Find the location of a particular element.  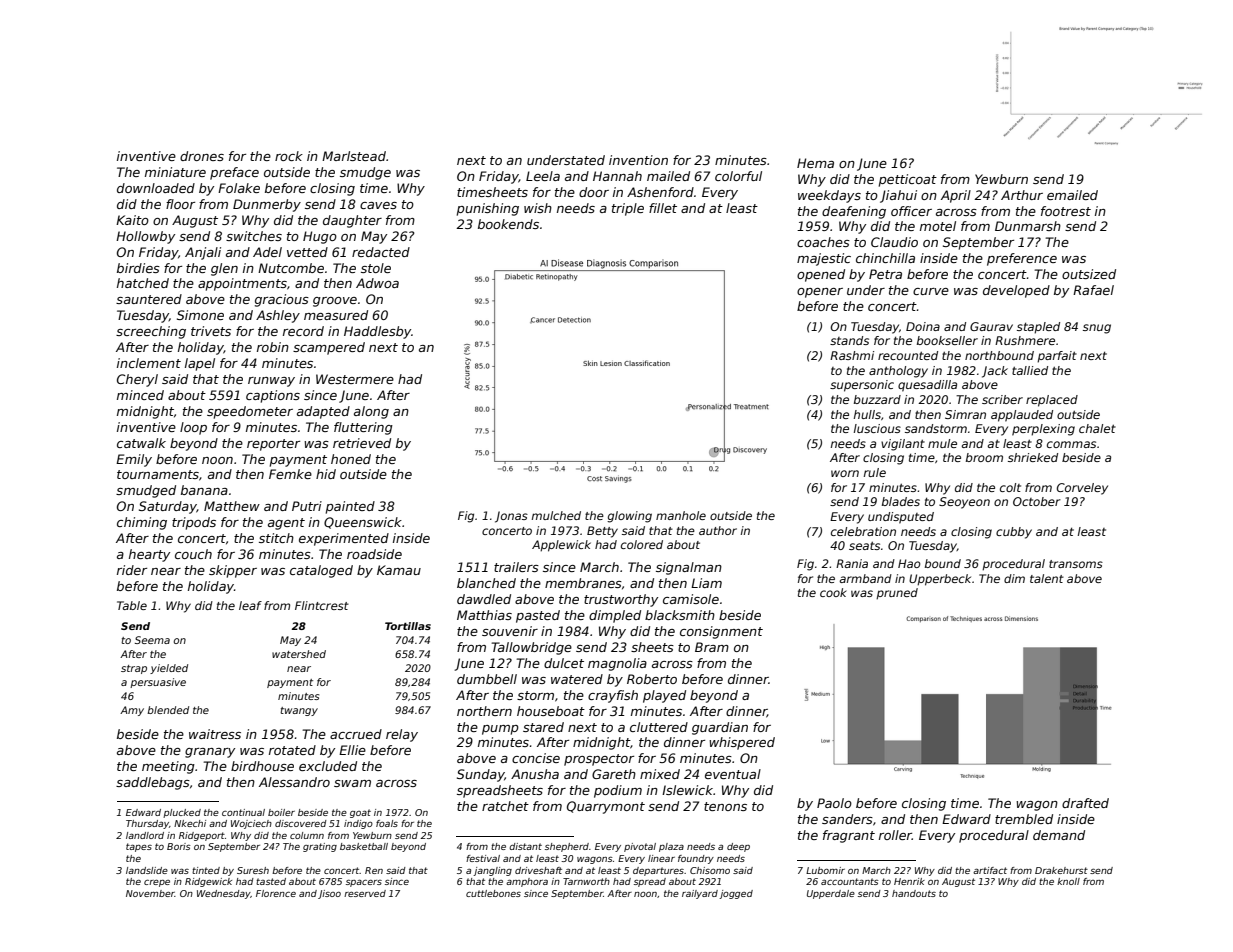

invention is located at coordinates (638, 160).
